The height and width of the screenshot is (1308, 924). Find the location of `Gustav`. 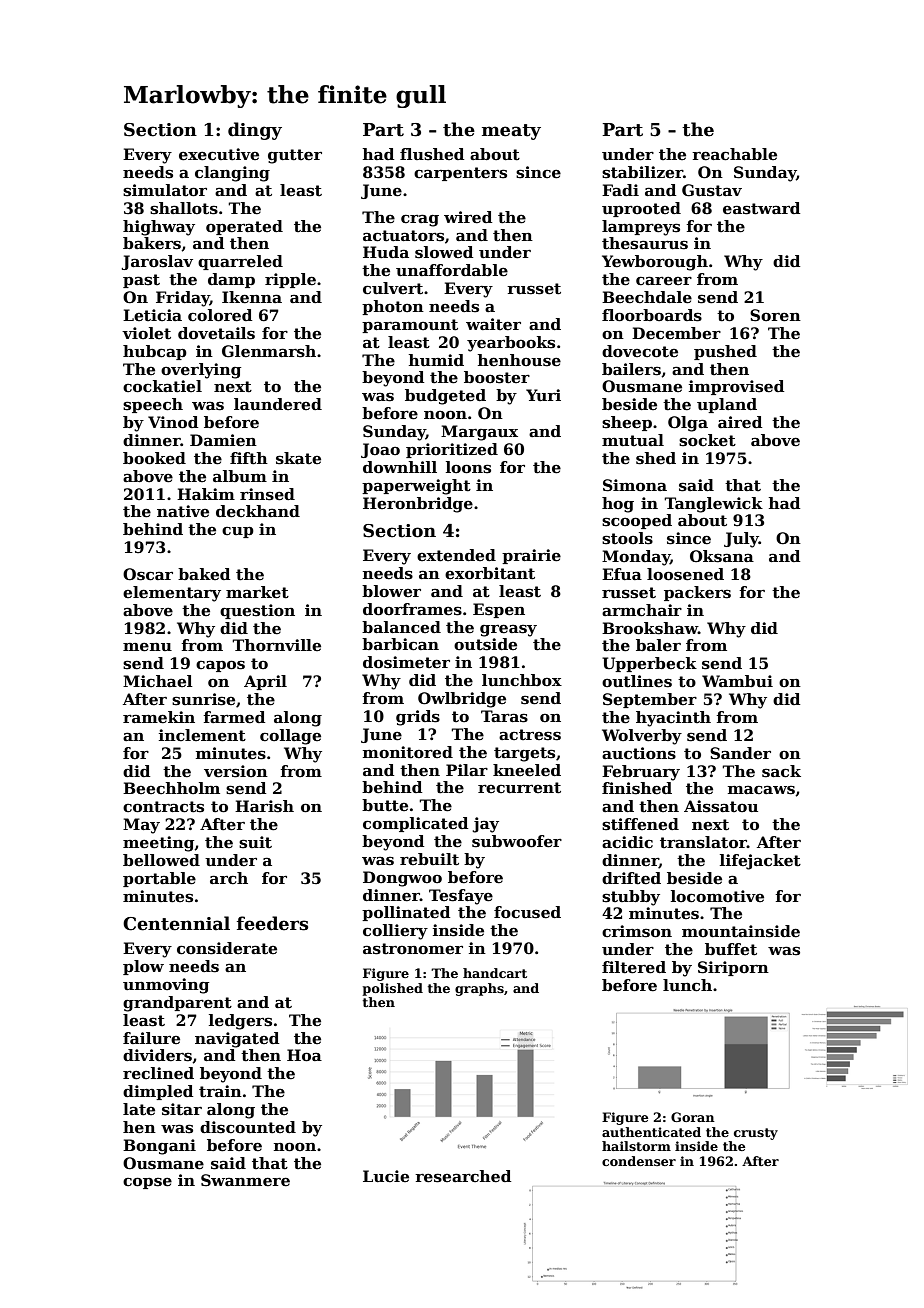

Gustav is located at coordinates (712, 190).
